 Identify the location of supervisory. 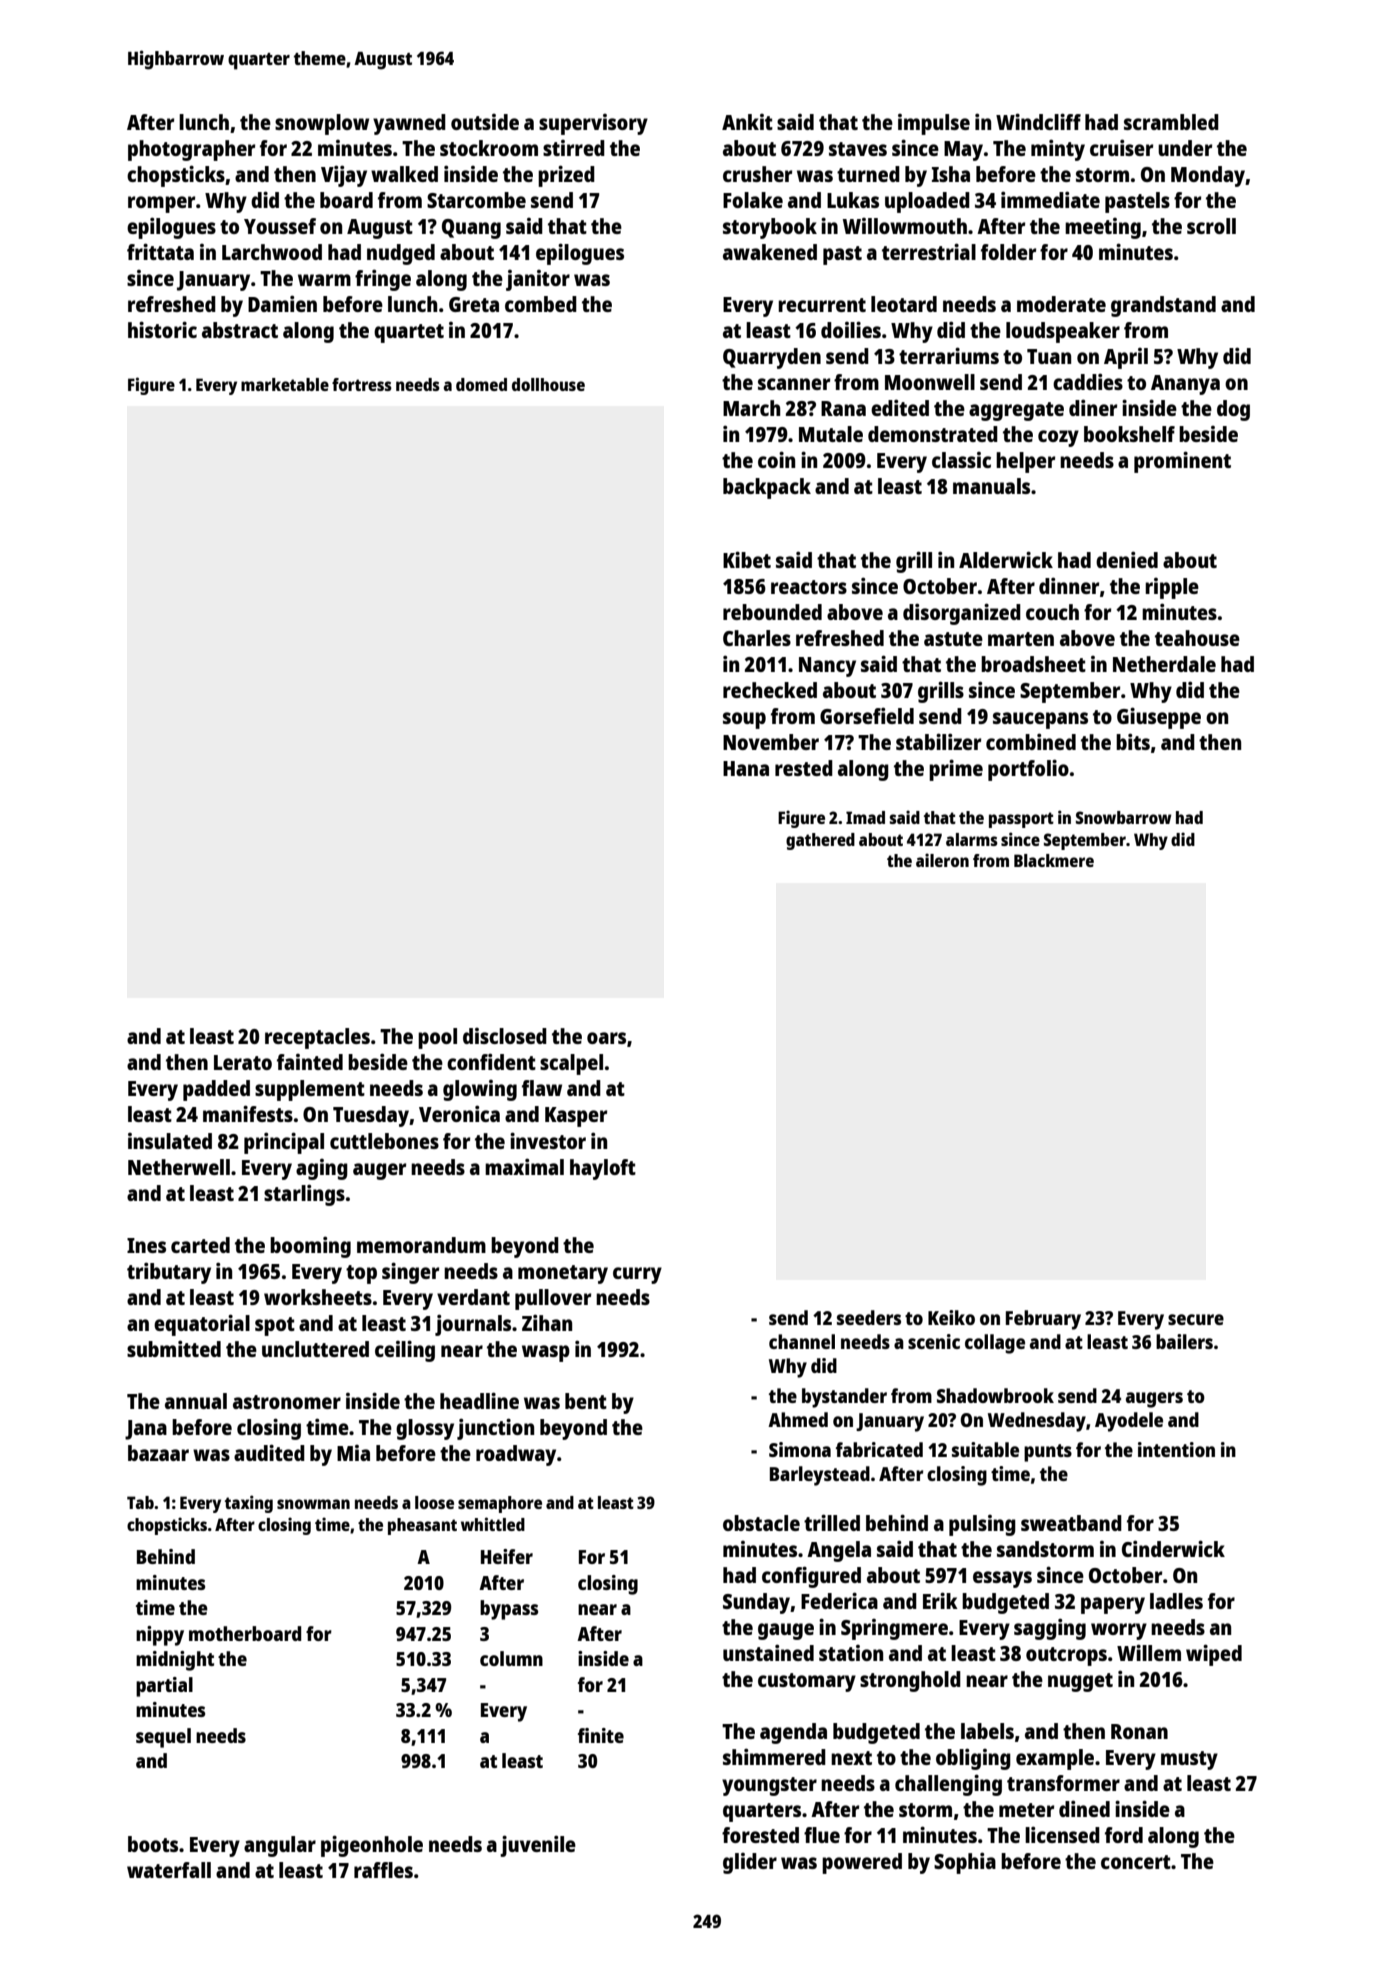
(593, 124).
